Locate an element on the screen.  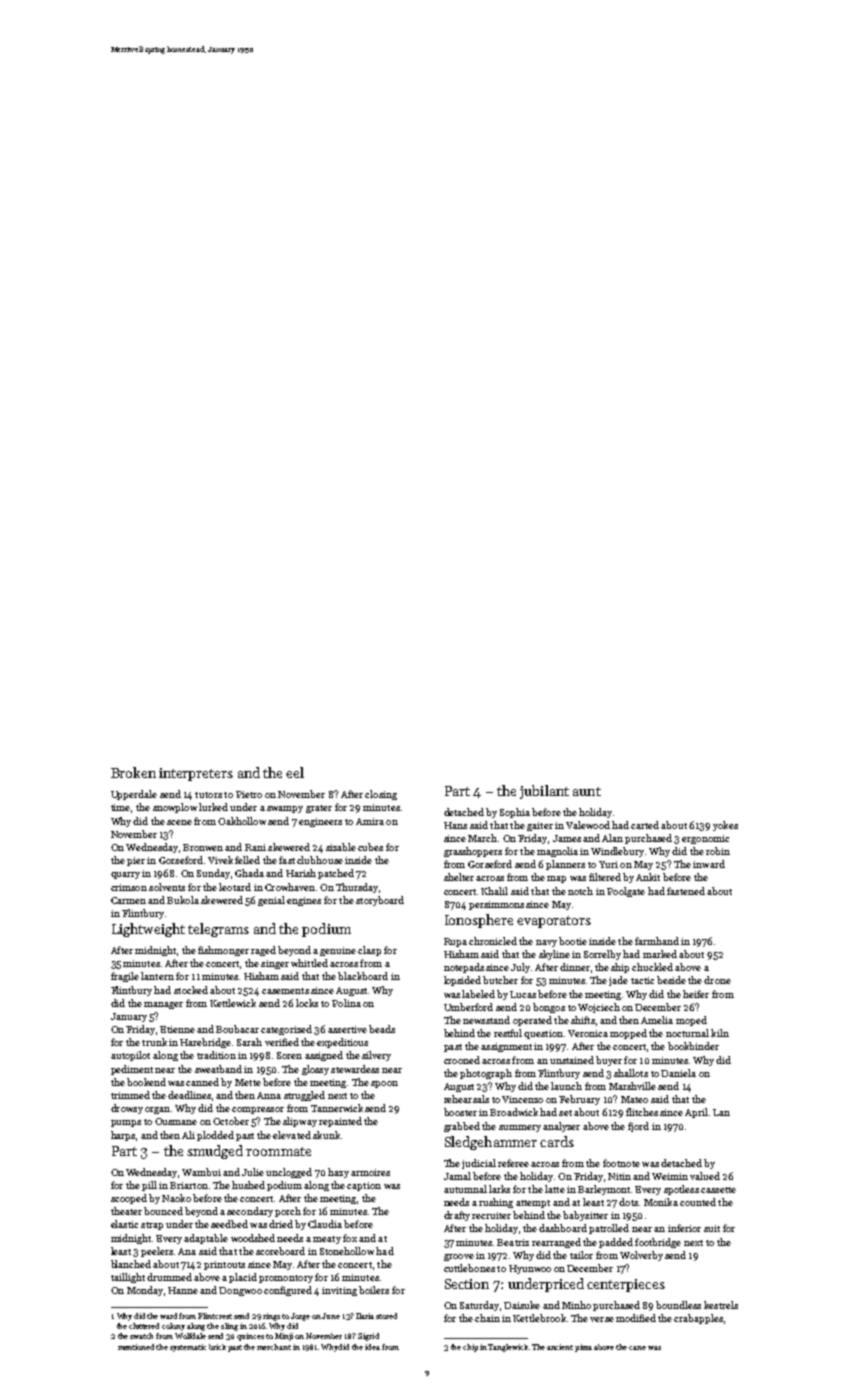
Wolfdale is located at coordinates (190, 1336).
